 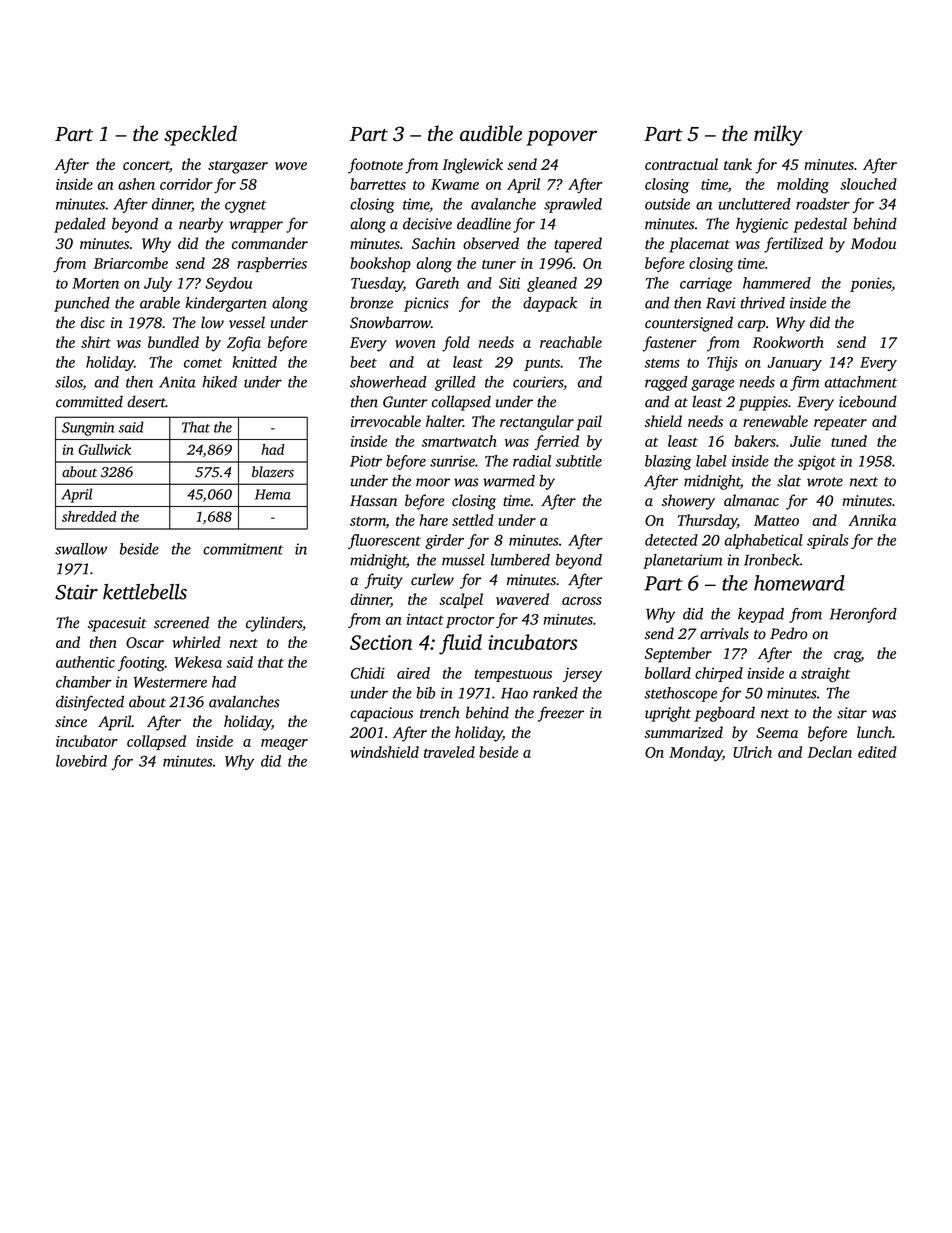 What do you see at coordinates (186, 184) in the image?
I see `corridor` at bounding box center [186, 184].
